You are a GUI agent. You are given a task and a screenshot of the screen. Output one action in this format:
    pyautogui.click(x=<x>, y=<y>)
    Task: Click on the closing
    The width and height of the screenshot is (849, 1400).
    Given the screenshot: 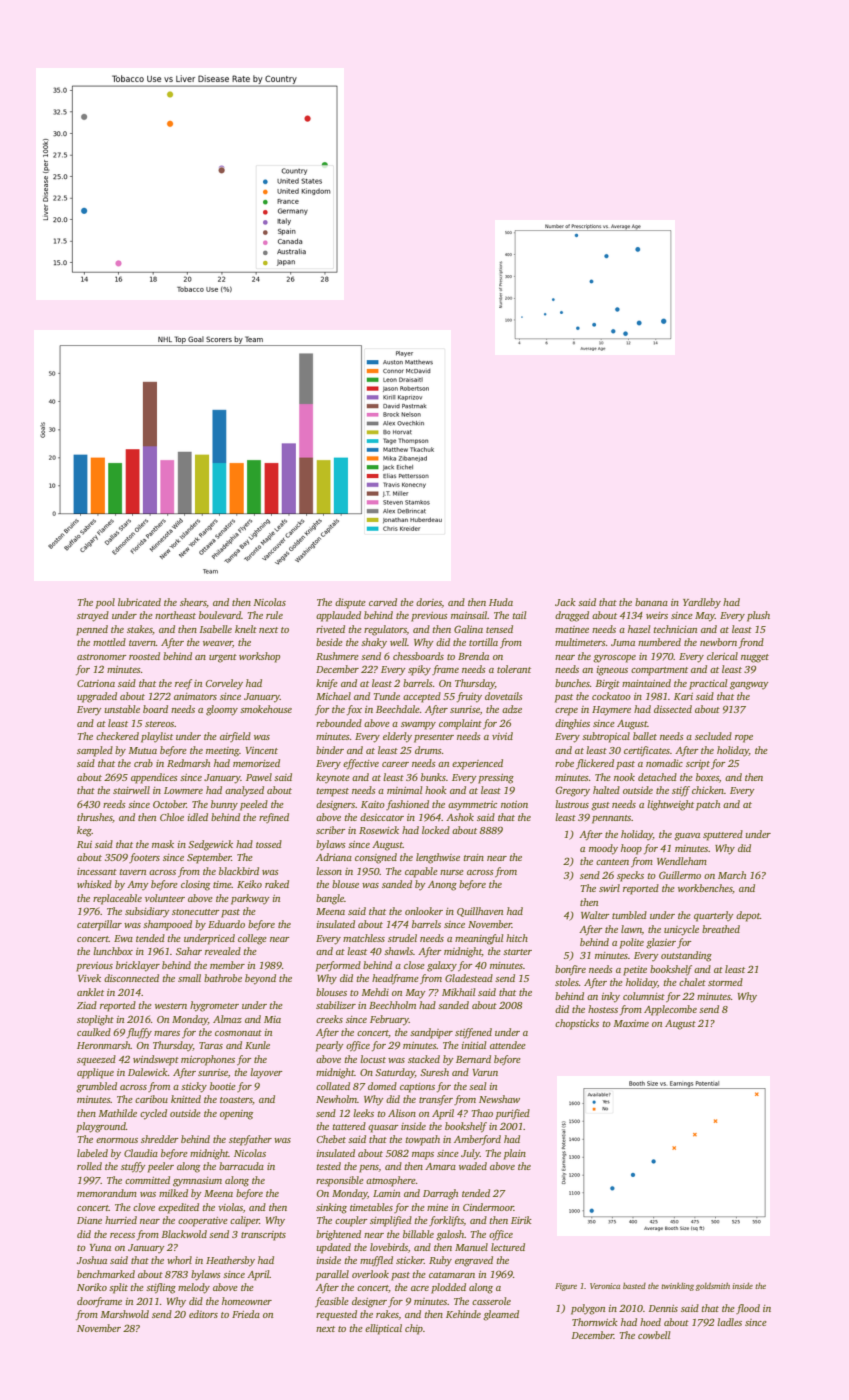 What is the action you would take?
    pyautogui.click(x=195, y=885)
